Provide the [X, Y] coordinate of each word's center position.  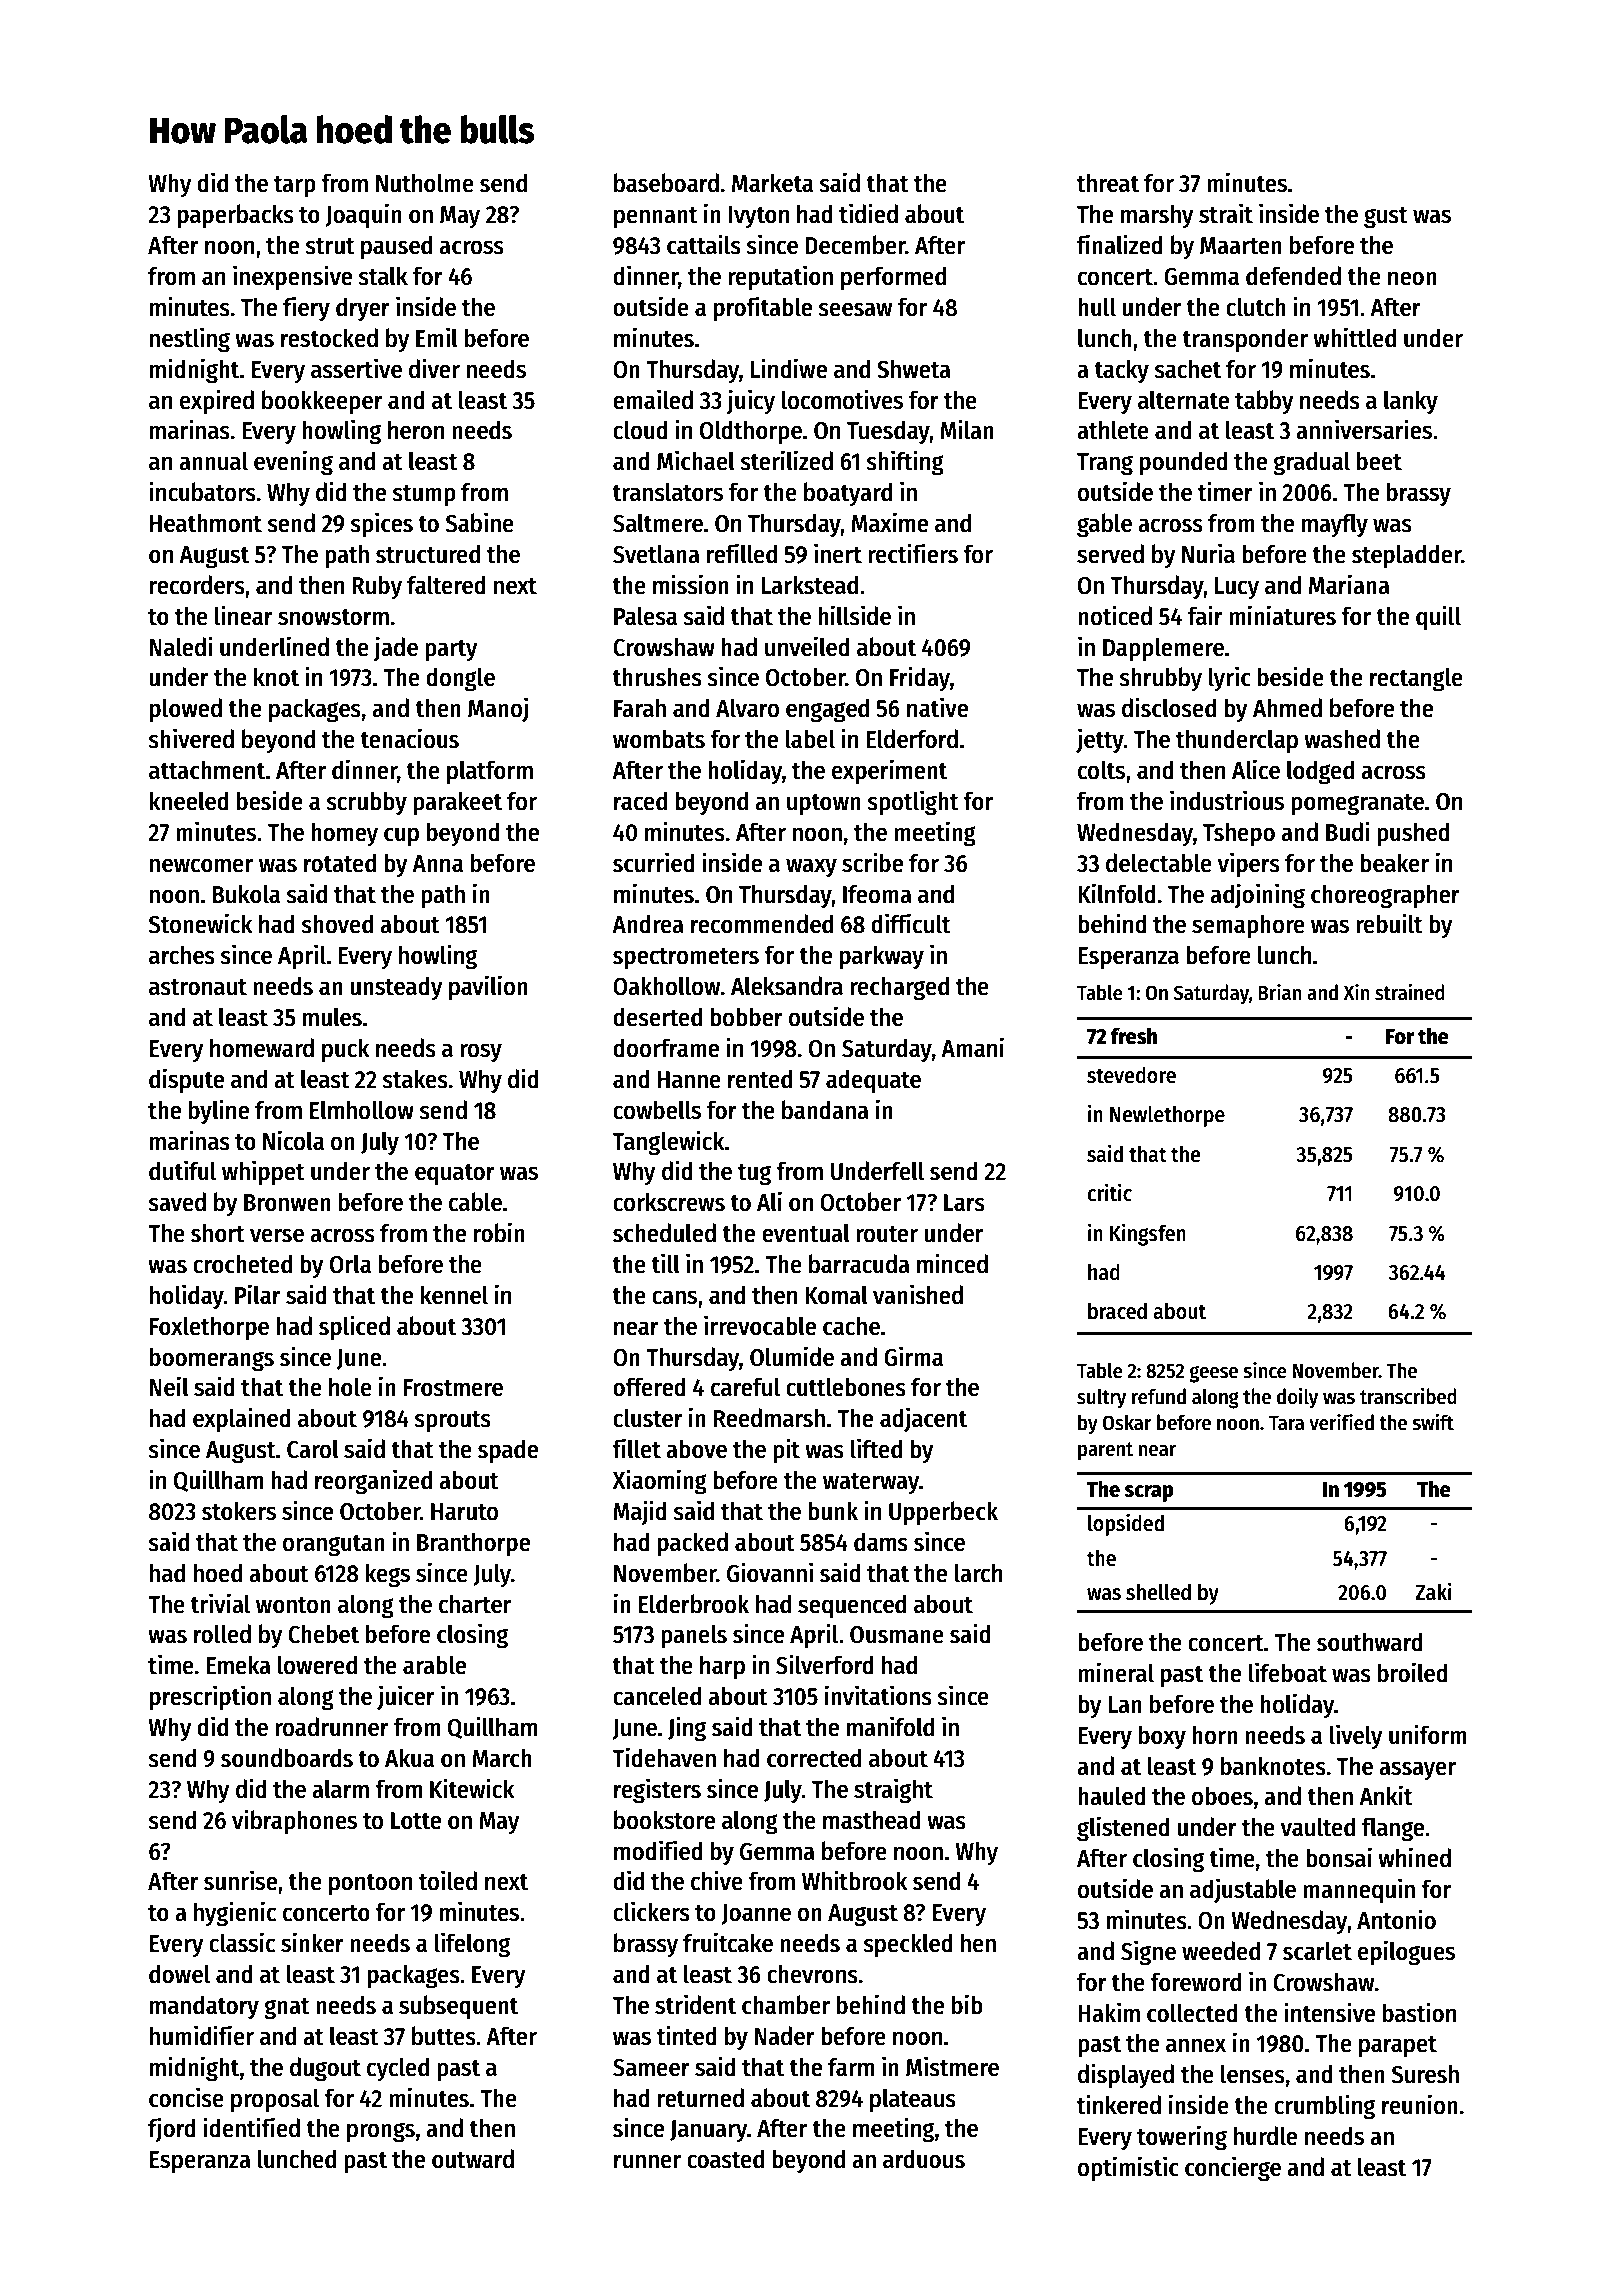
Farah [640, 708]
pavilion [488, 988]
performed [893, 278]
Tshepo [1239, 834]
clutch [1256, 307]
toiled [448, 1880]
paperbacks [236, 216]
